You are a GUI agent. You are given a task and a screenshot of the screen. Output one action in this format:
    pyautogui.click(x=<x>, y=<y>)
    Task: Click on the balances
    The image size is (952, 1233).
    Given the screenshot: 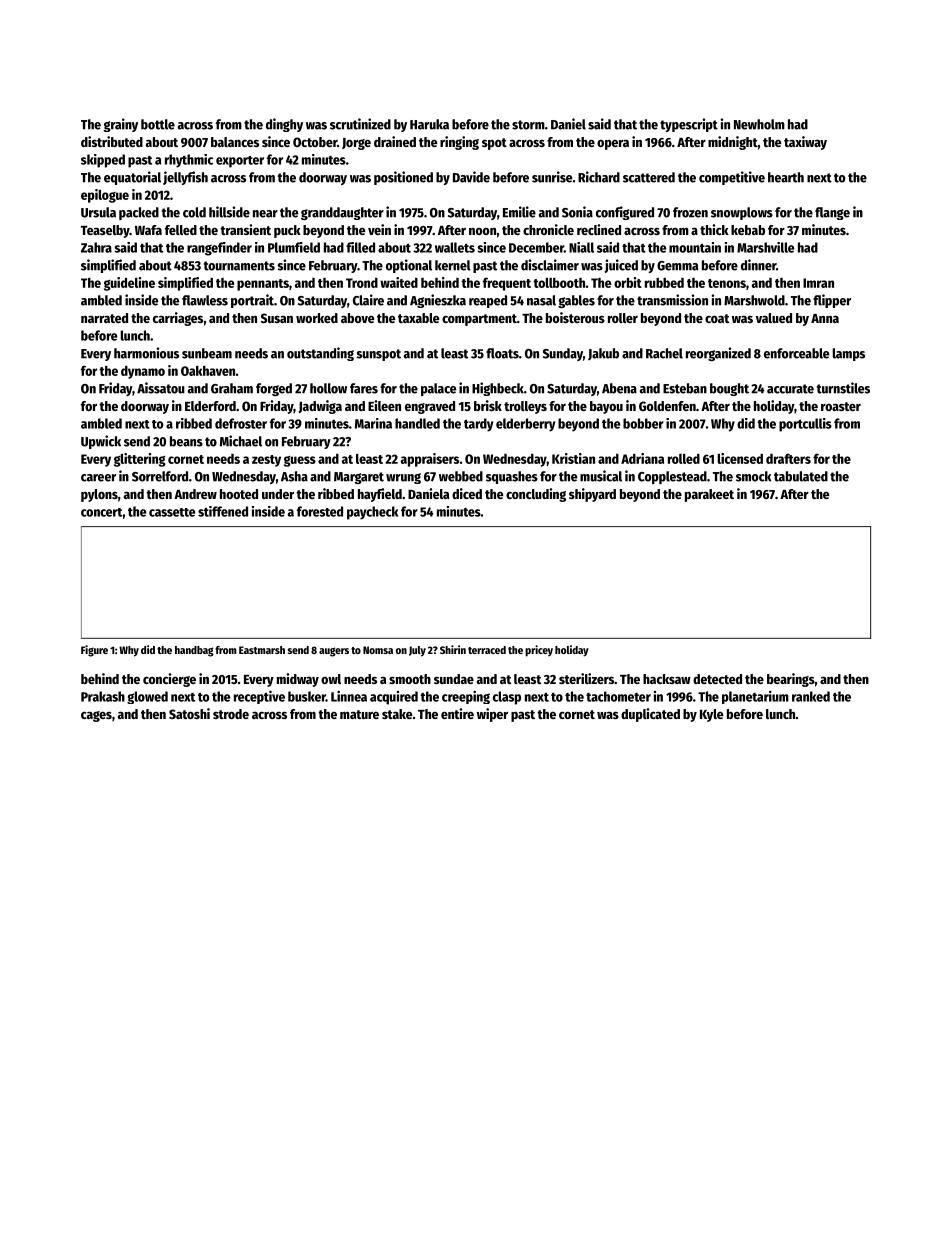 What is the action you would take?
    pyautogui.click(x=235, y=142)
